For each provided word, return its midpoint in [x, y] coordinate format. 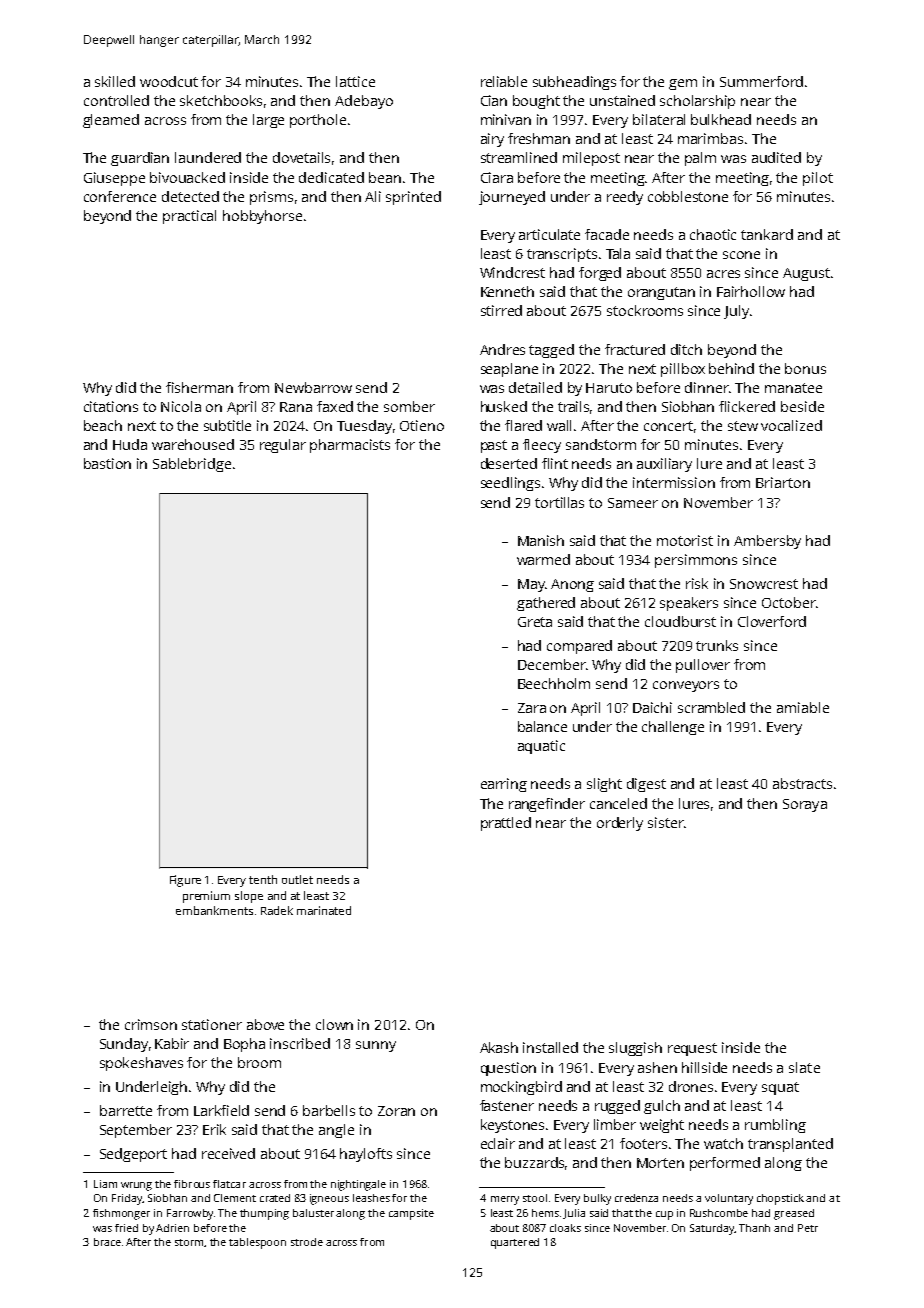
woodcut [169, 81]
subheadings [574, 83]
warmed [543, 559]
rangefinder [547, 805]
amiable [803, 707]
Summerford [761, 81]
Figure [185, 881]
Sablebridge [192, 465]
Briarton [783, 482]
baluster [313, 1213]
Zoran [396, 1111]
